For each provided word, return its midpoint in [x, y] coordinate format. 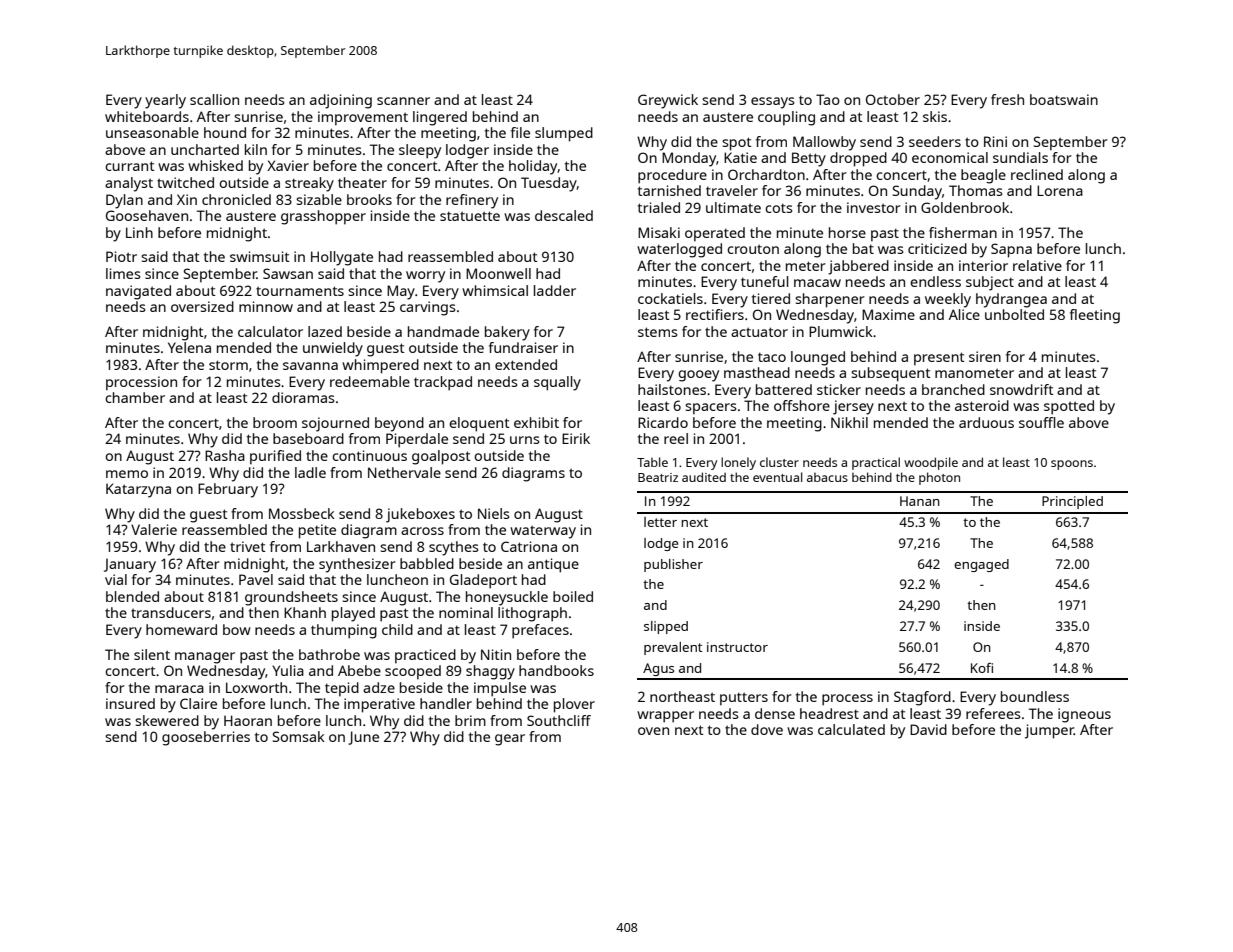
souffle [1041, 422]
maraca [179, 689]
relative [1037, 265]
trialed [659, 207]
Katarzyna [138, 490]
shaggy [490, 672]
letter [660, 522]
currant [130, 166]
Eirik [576, 438]
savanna [310, 366]
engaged [981, 565]
